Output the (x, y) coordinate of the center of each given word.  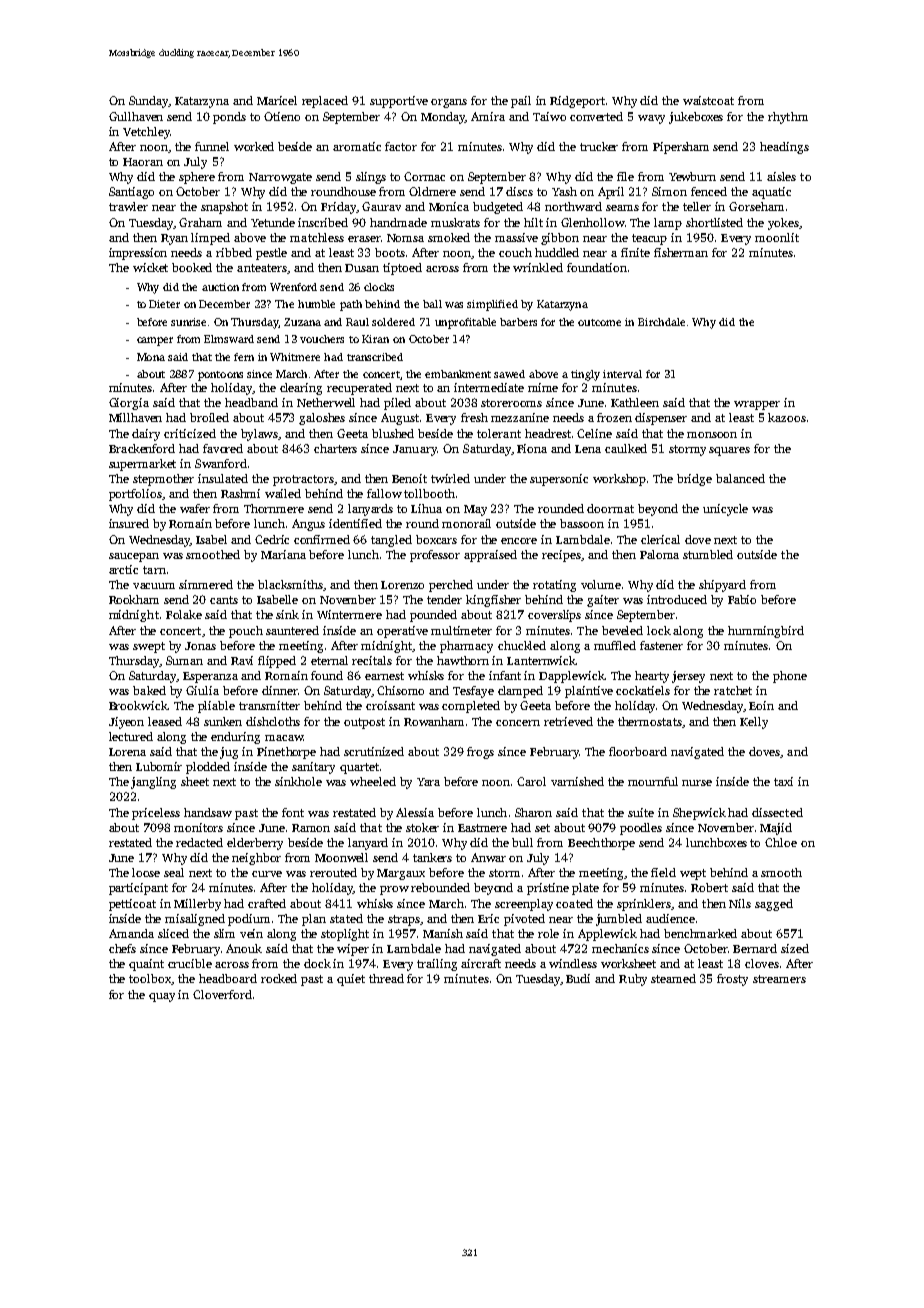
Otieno (282, 116)
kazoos (787, 417)
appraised (490, 556)
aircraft (481, 963)
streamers (779, 979)
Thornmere (274, 508)
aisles (781, 176)
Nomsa (405, 238)
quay (162, 997)
